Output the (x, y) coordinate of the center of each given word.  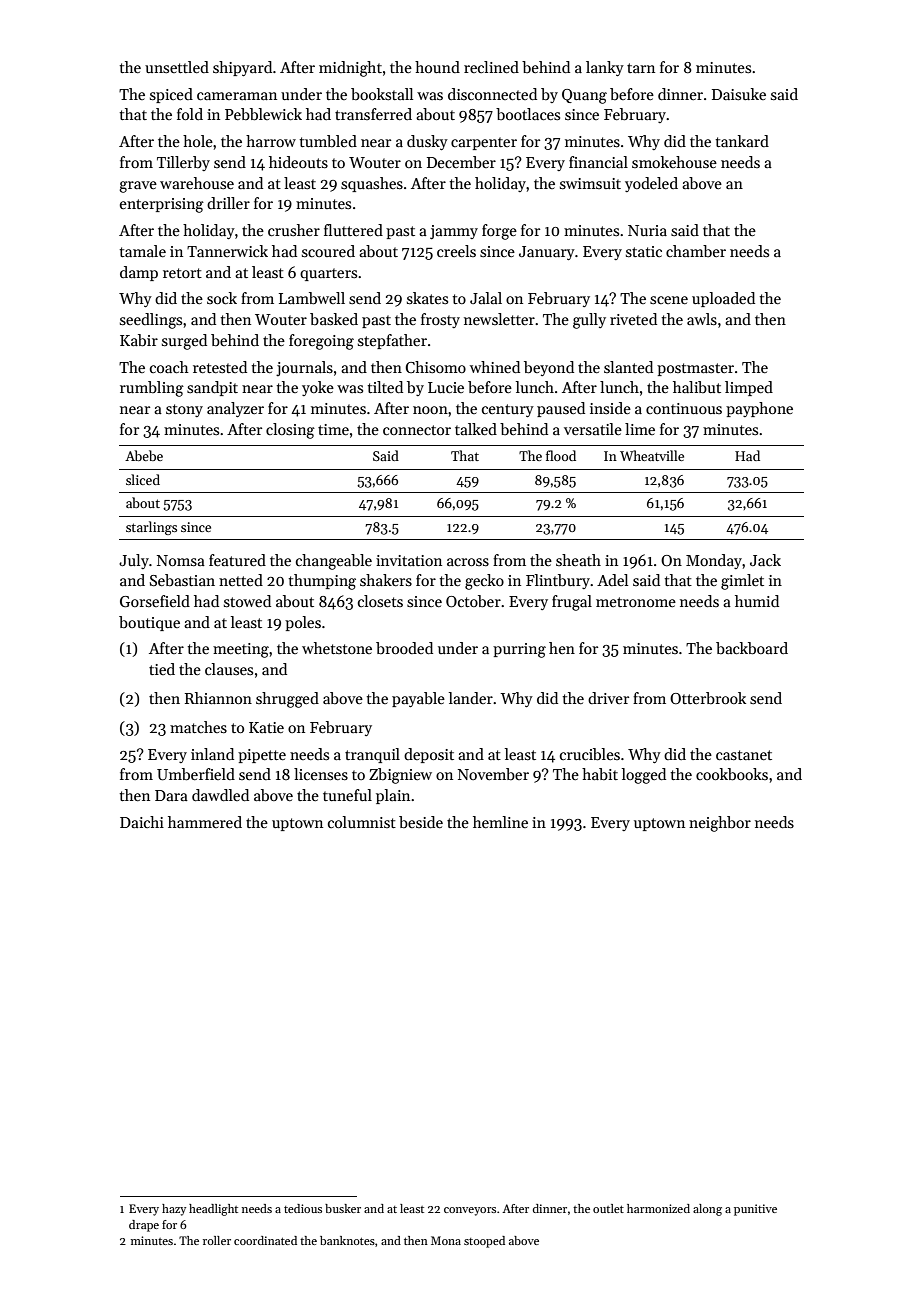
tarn (641, 68)
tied (162, 669)
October (473, 601)
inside (610, 408)
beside (421, 822)
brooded (404, 648)
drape (144, 1226)
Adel (612, 580)
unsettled (177, 67)
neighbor (720, 824)
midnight (350, 69)
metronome (636, 602)
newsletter (499, 319)
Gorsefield (155, 601)
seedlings (151, 321)
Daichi (142, 822)
